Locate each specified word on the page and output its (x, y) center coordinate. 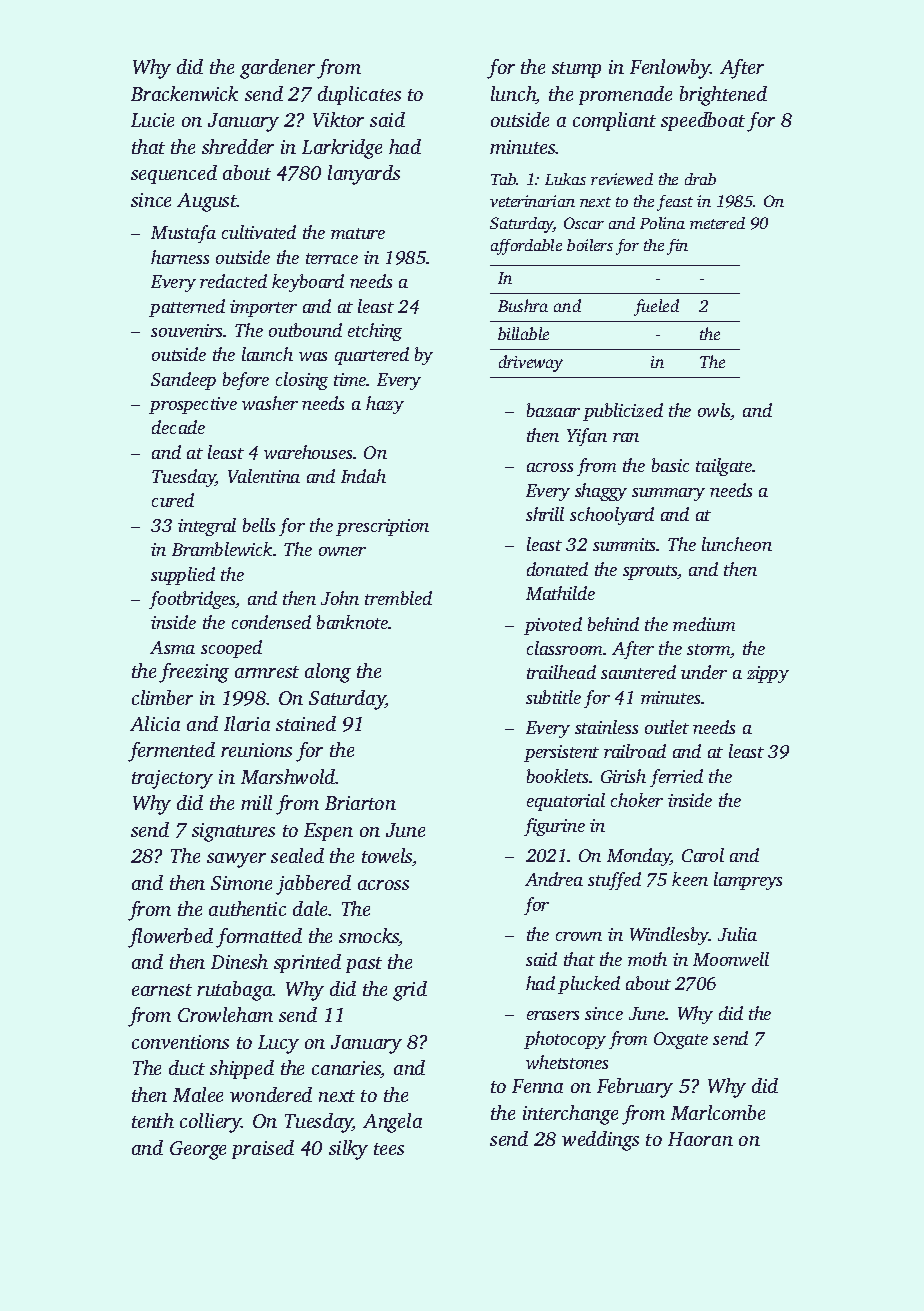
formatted (259, 938)
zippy (768, 674)
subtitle (553, 697)
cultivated (259, 232)
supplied (183, 576)
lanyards (364, 175)
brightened (723, 96)
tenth (153, 1120)
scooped (231, 649)
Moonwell (731, 959)
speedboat (703, 121)
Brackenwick (184, 93)
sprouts (650, 572)
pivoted (553, 626)
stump (576, 70)
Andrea (554, 879)
